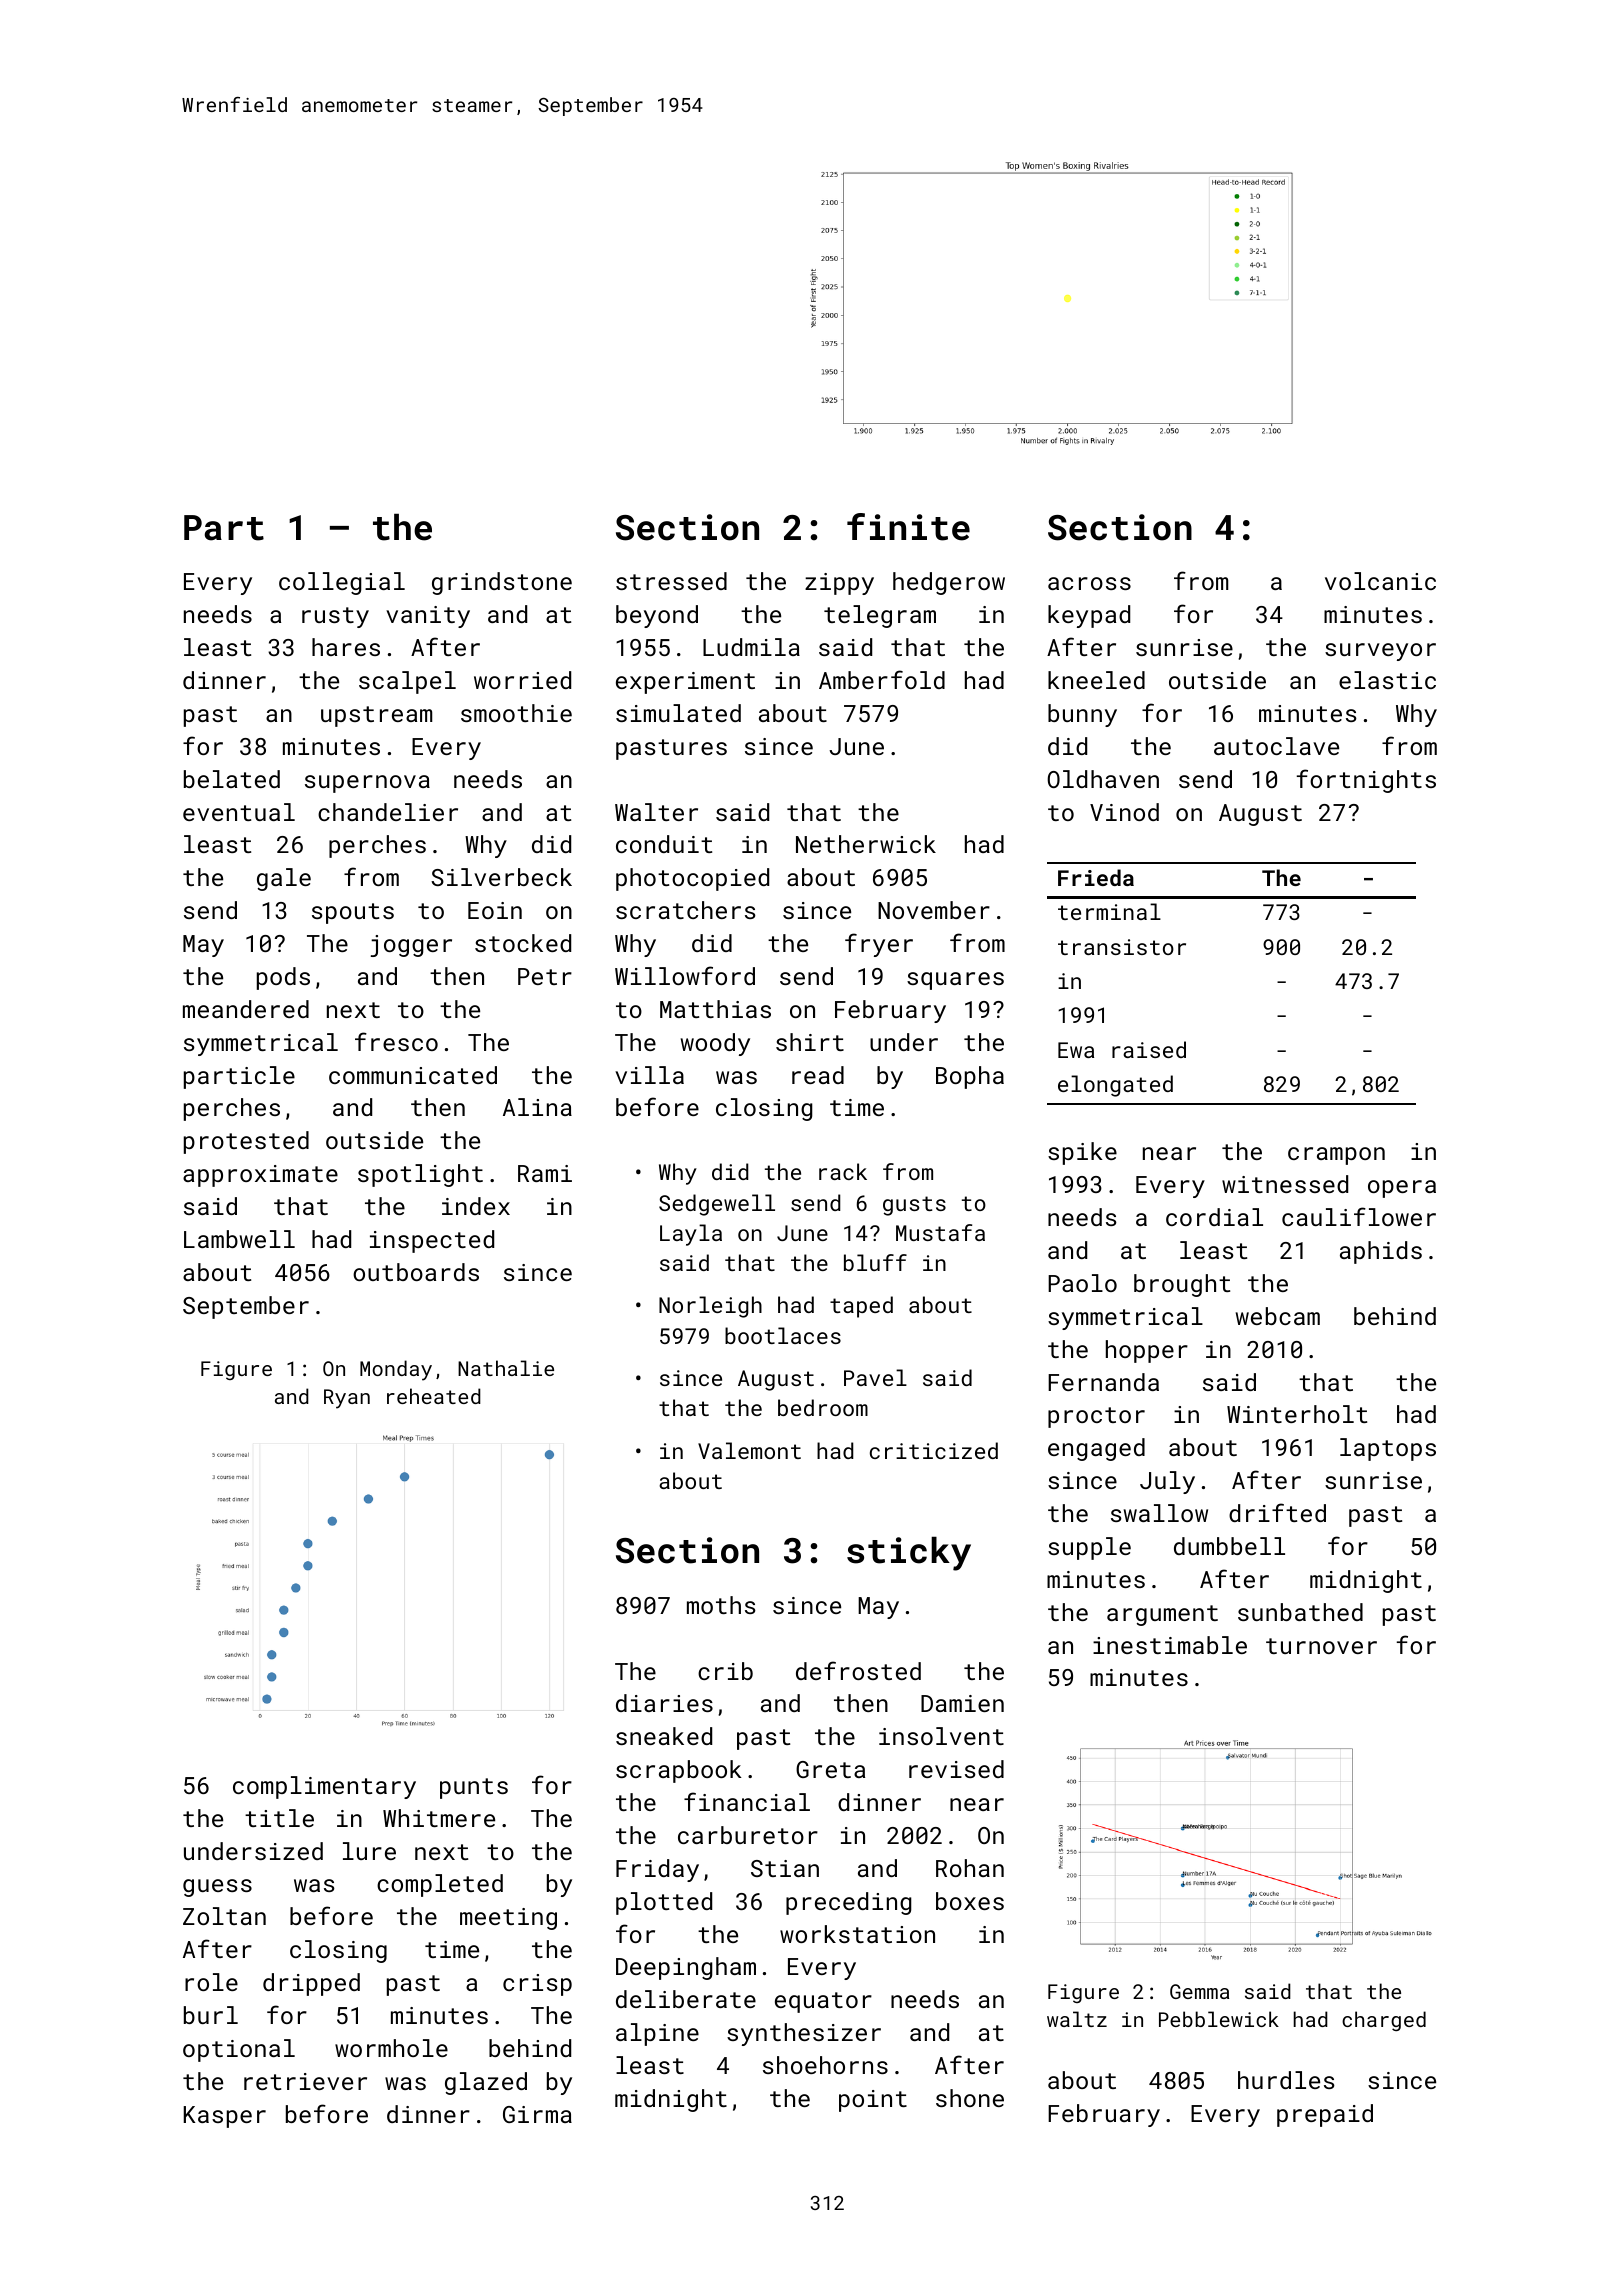 The image size is (1620, 2292). What do you see at coordinates (246, 1142) in the screenshot?
I see `protested` at bounding box center [246, 1142].
